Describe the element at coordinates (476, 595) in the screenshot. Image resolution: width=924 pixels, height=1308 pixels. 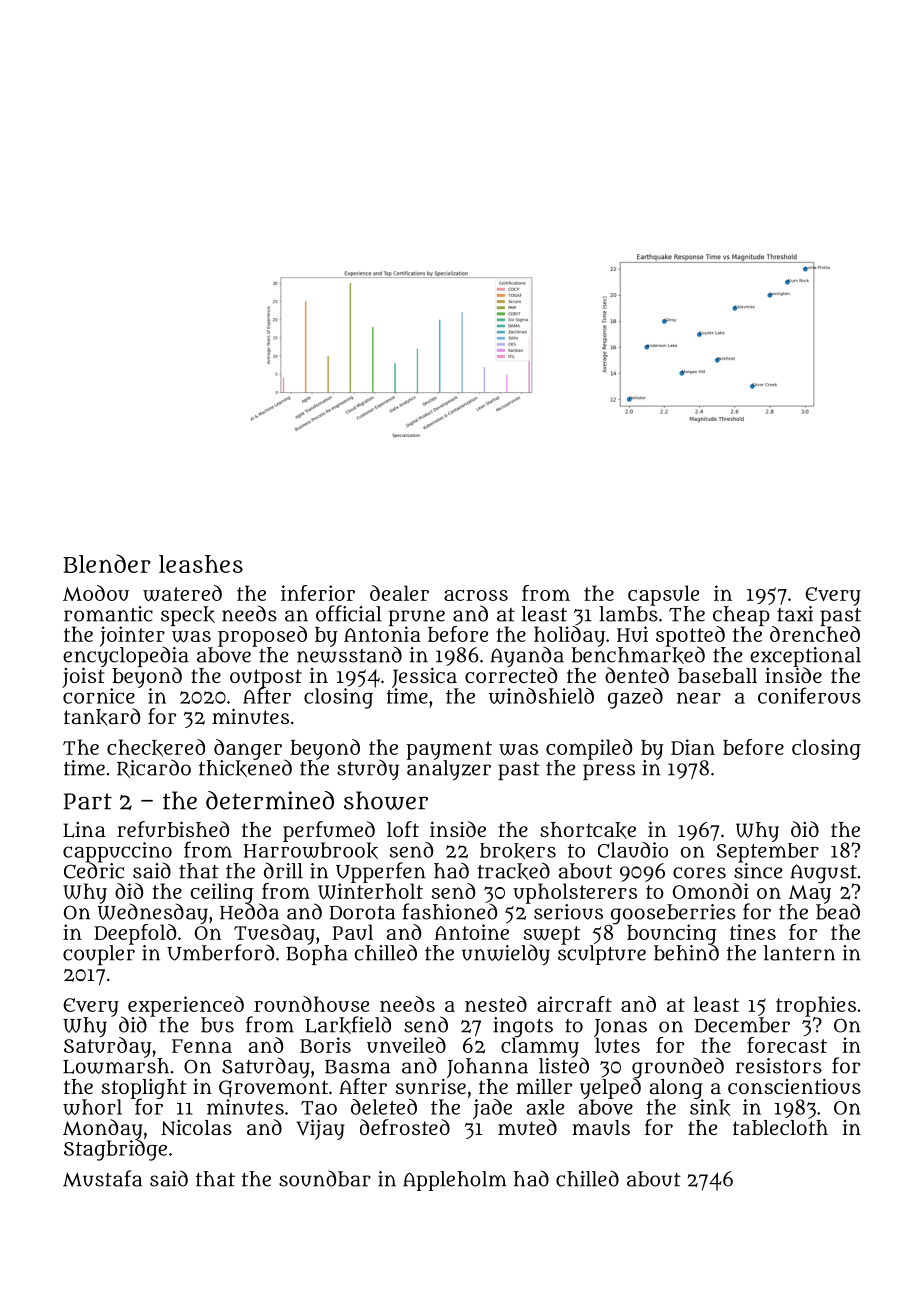
I see `across` at that location.
